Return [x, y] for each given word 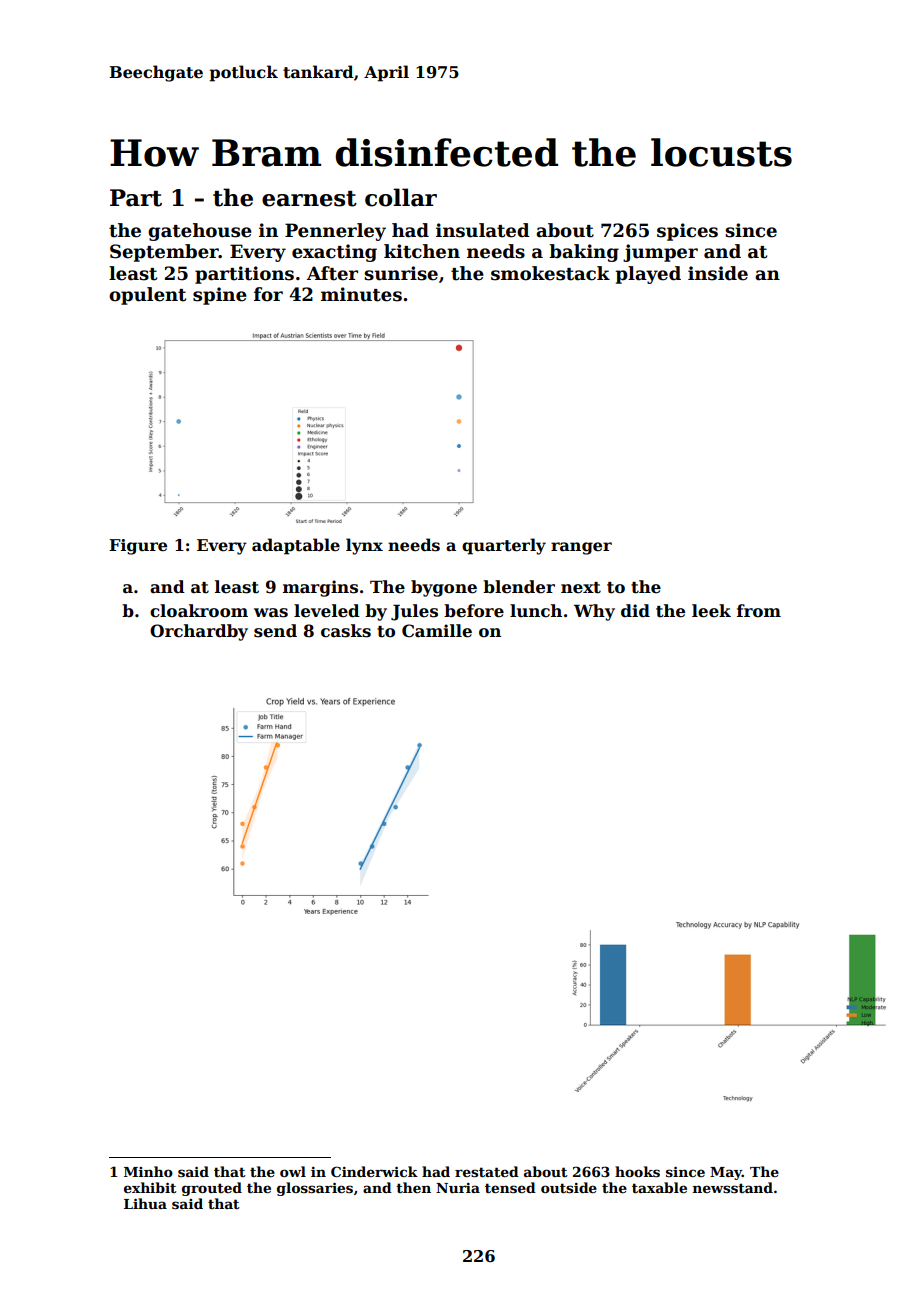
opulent [147, 296]
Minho [148, 1171]
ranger [581, 548]
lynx [364, 546]
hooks [637, 1171]
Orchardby [199, 632]
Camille [437, 631]
